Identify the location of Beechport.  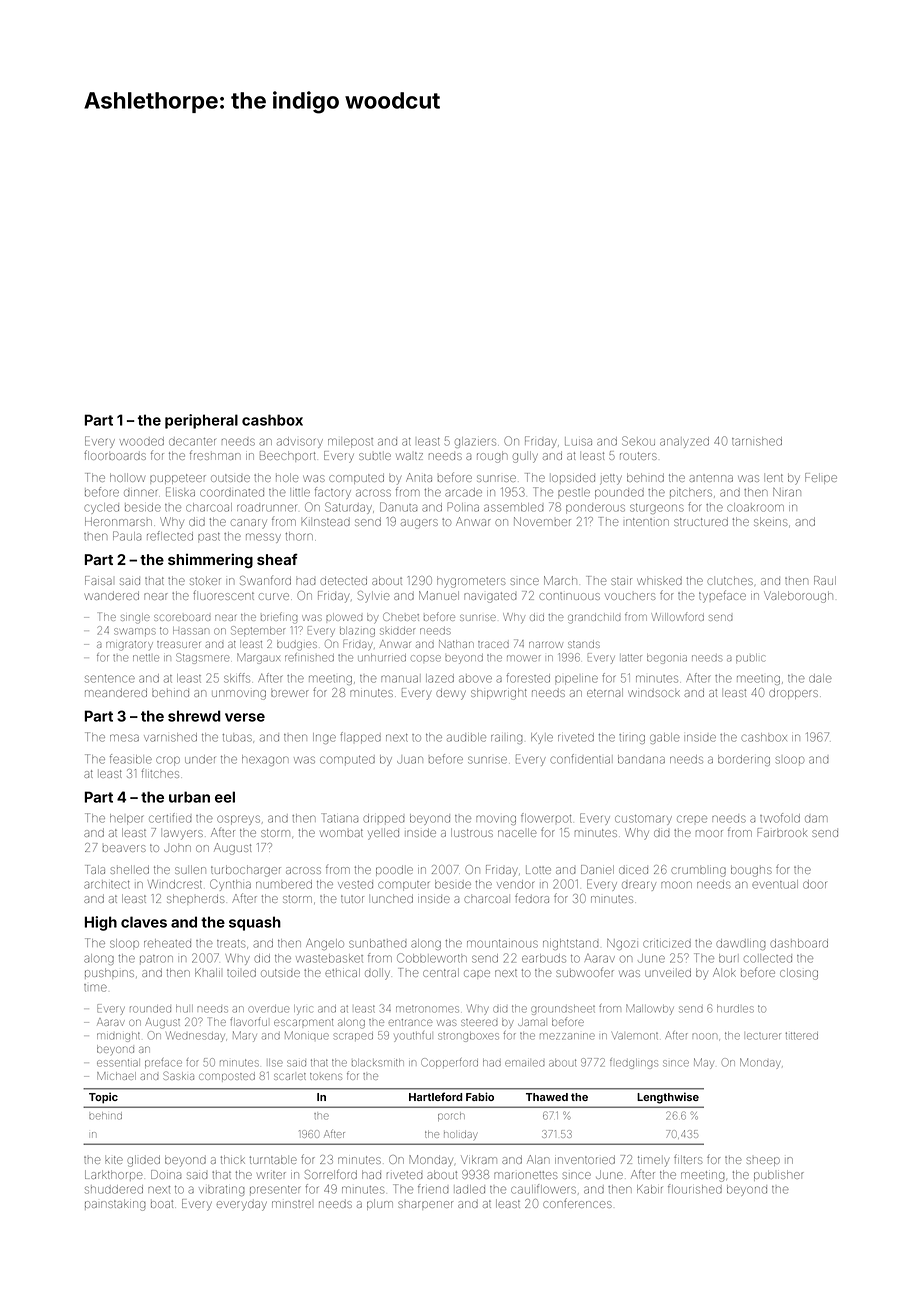
(287, 456).
